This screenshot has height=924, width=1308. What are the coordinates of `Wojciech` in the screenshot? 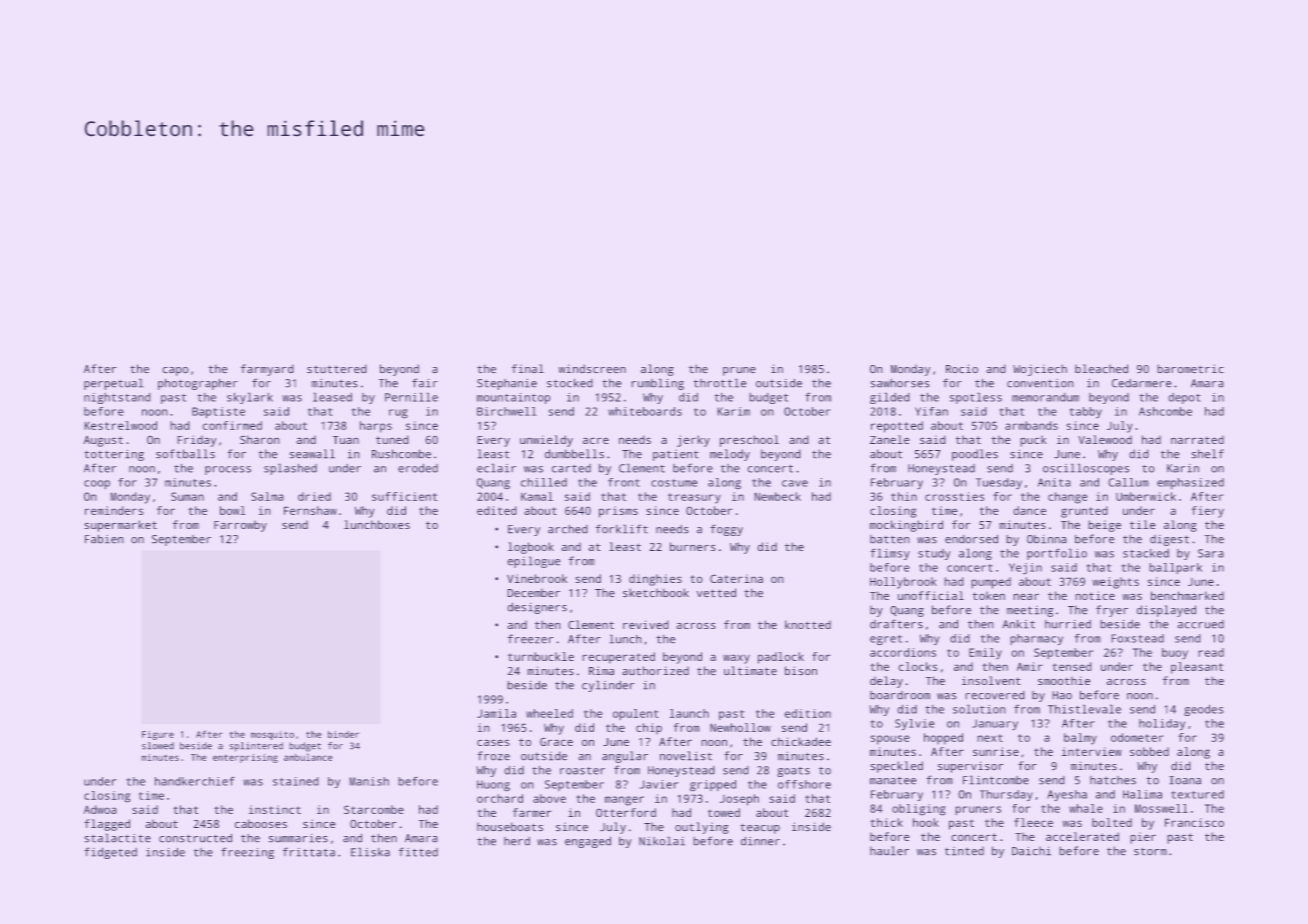 It's located at (1040, 370).
